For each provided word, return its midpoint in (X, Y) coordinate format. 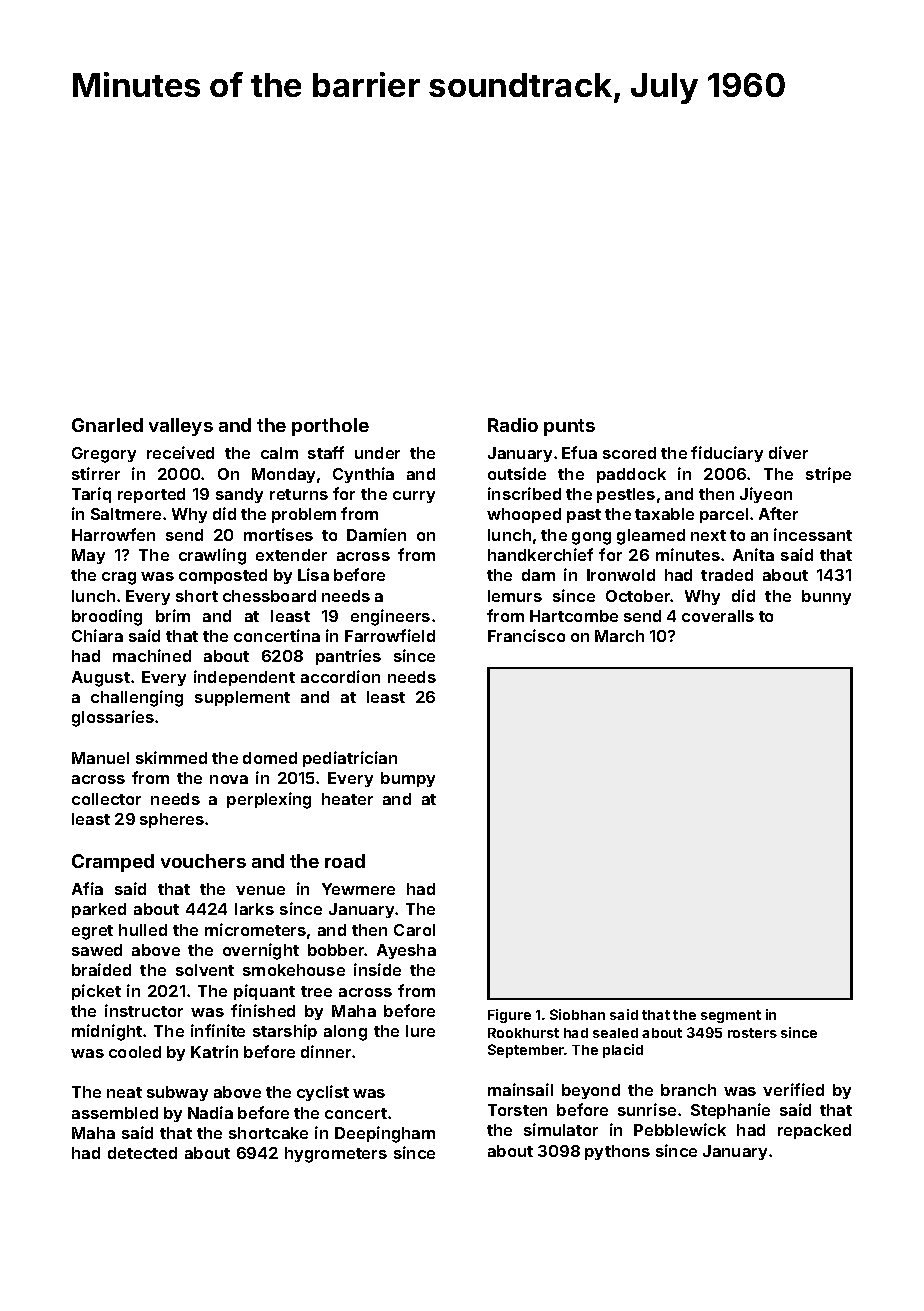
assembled (115, 1113)
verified (793, 1089)
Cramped (113, 863)
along (345, 1033)
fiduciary (727, 454)
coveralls (718, 616)
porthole (330, 427)
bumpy (408, 779)
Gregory (104, 455)
